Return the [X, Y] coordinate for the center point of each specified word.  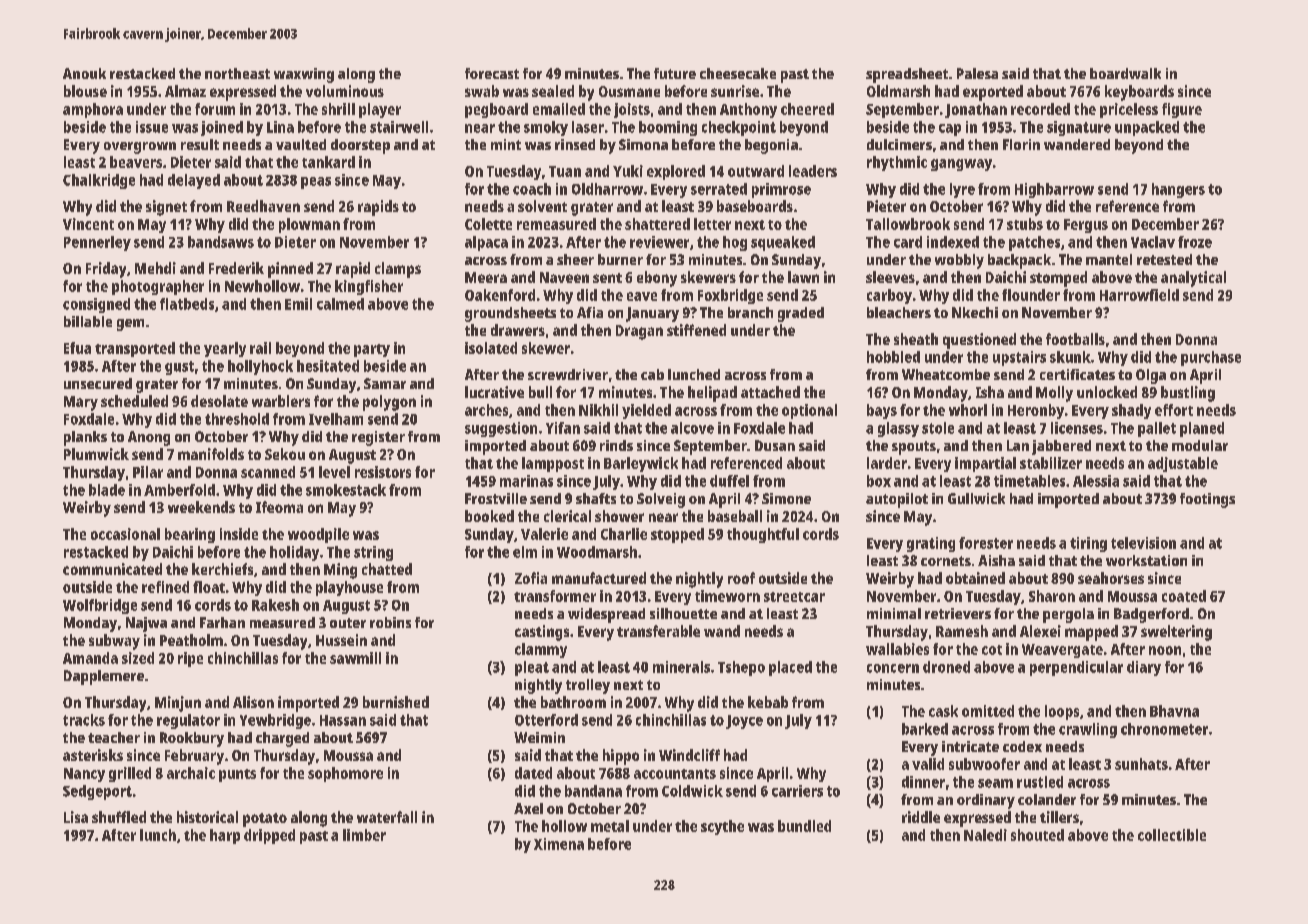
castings [542, 633]
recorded [1040, 109]
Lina [280, 127]
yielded [646, 411]
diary [1144, 668]
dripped [269, 836]
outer [348, 623]
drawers [518, 330]
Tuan [565, 171]
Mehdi [155, 268]
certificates [1077, 374]
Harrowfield [1139, 295]
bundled [804, 826]
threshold [237, 419]
